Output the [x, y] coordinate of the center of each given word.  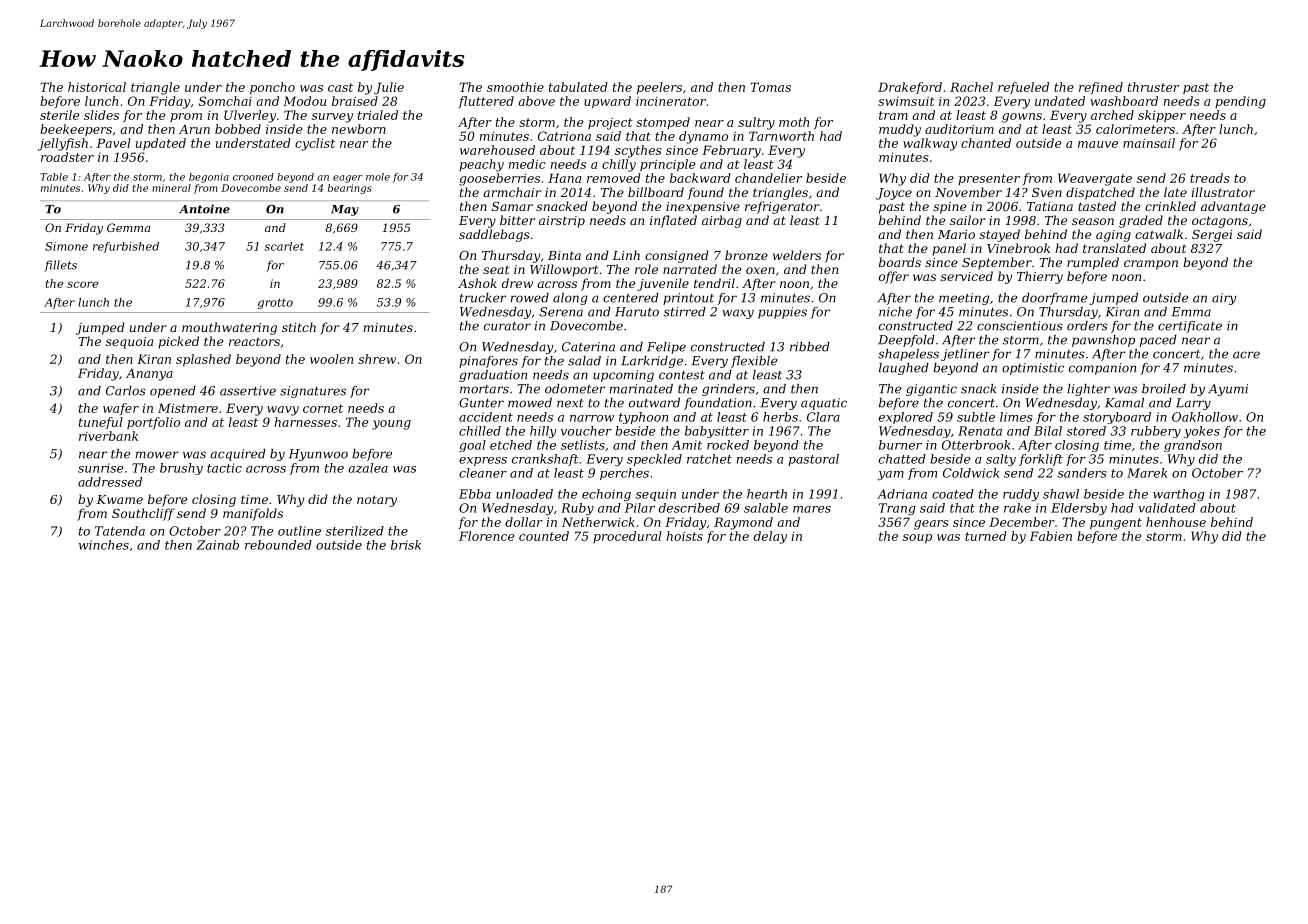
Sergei [1212, 236]
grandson [1193, 446]
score [82, 284]
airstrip [562, 222]
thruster [1153, 87]
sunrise [101, 468]
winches [104, 545]
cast [340, 87]
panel [949, 249]
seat [496, 269]
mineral [171, 188]
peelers [659, 88]
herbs [780, 417]
